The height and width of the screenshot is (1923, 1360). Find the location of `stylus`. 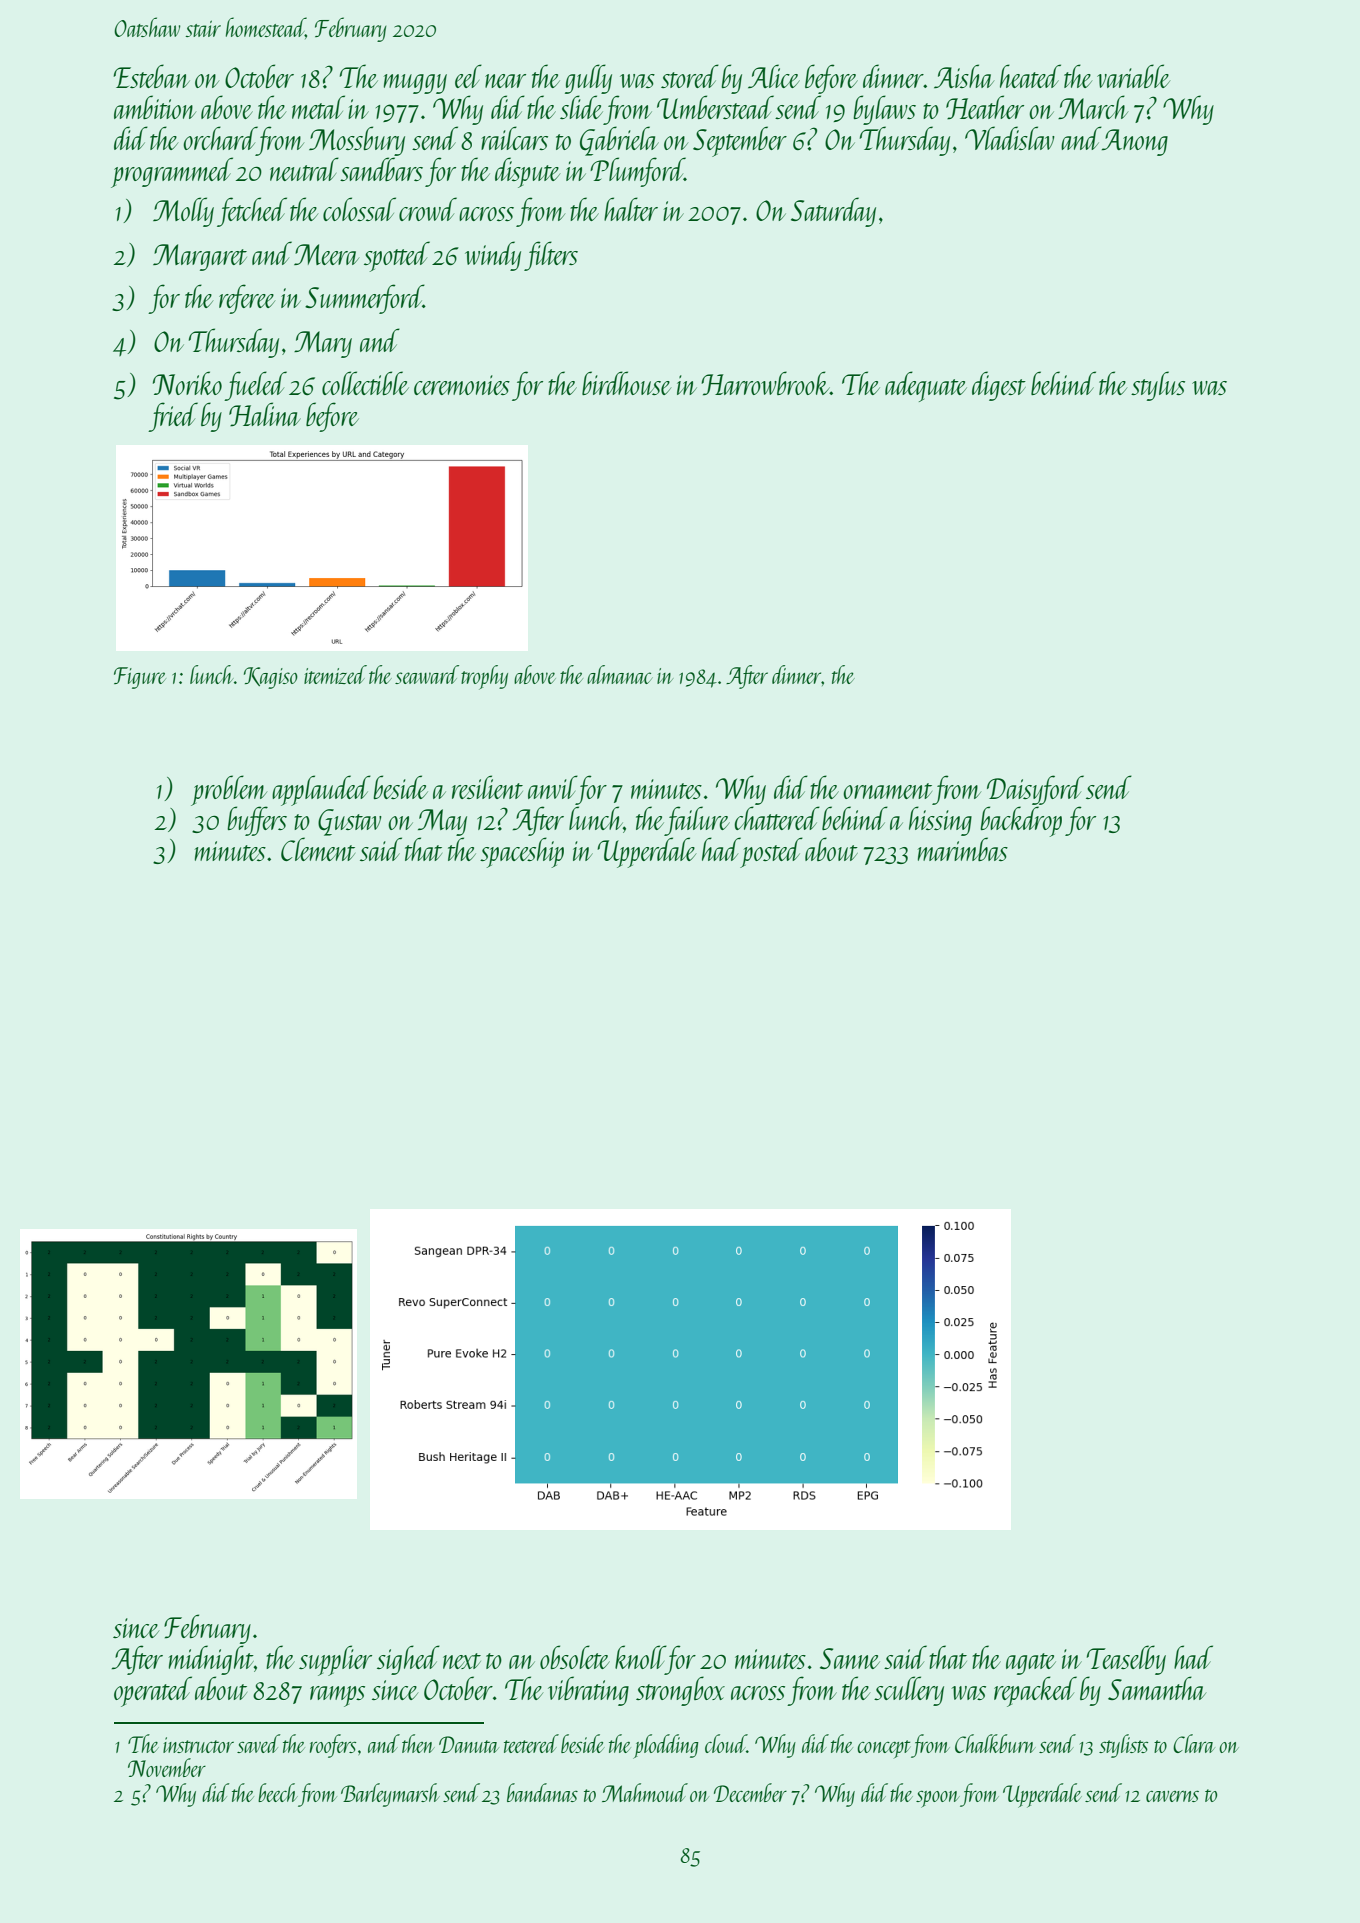

stylus is located at coordinates (1158, 386).
